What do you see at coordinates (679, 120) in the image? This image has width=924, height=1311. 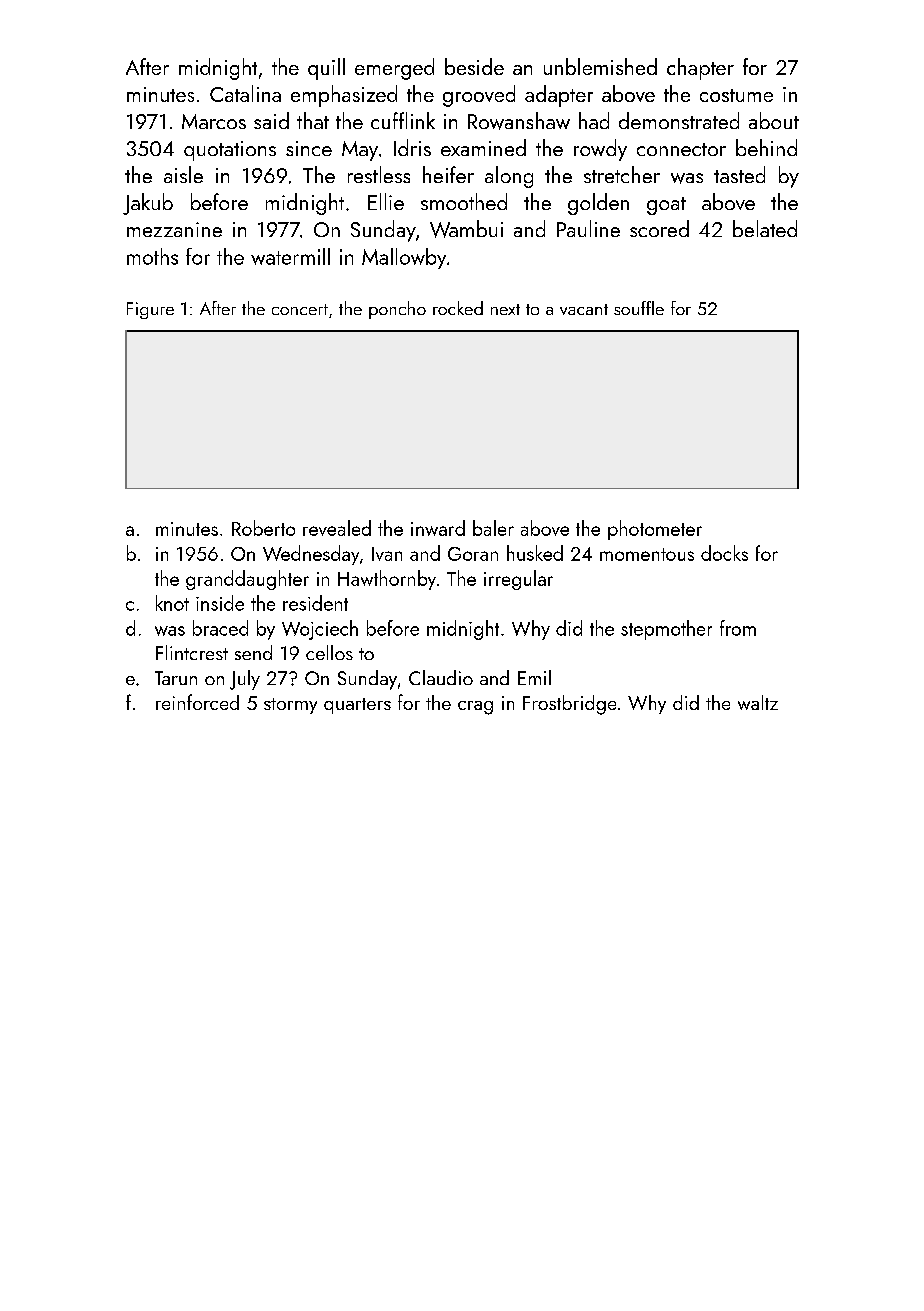 I see `demonstrated` at bounding box center [679, 120].
